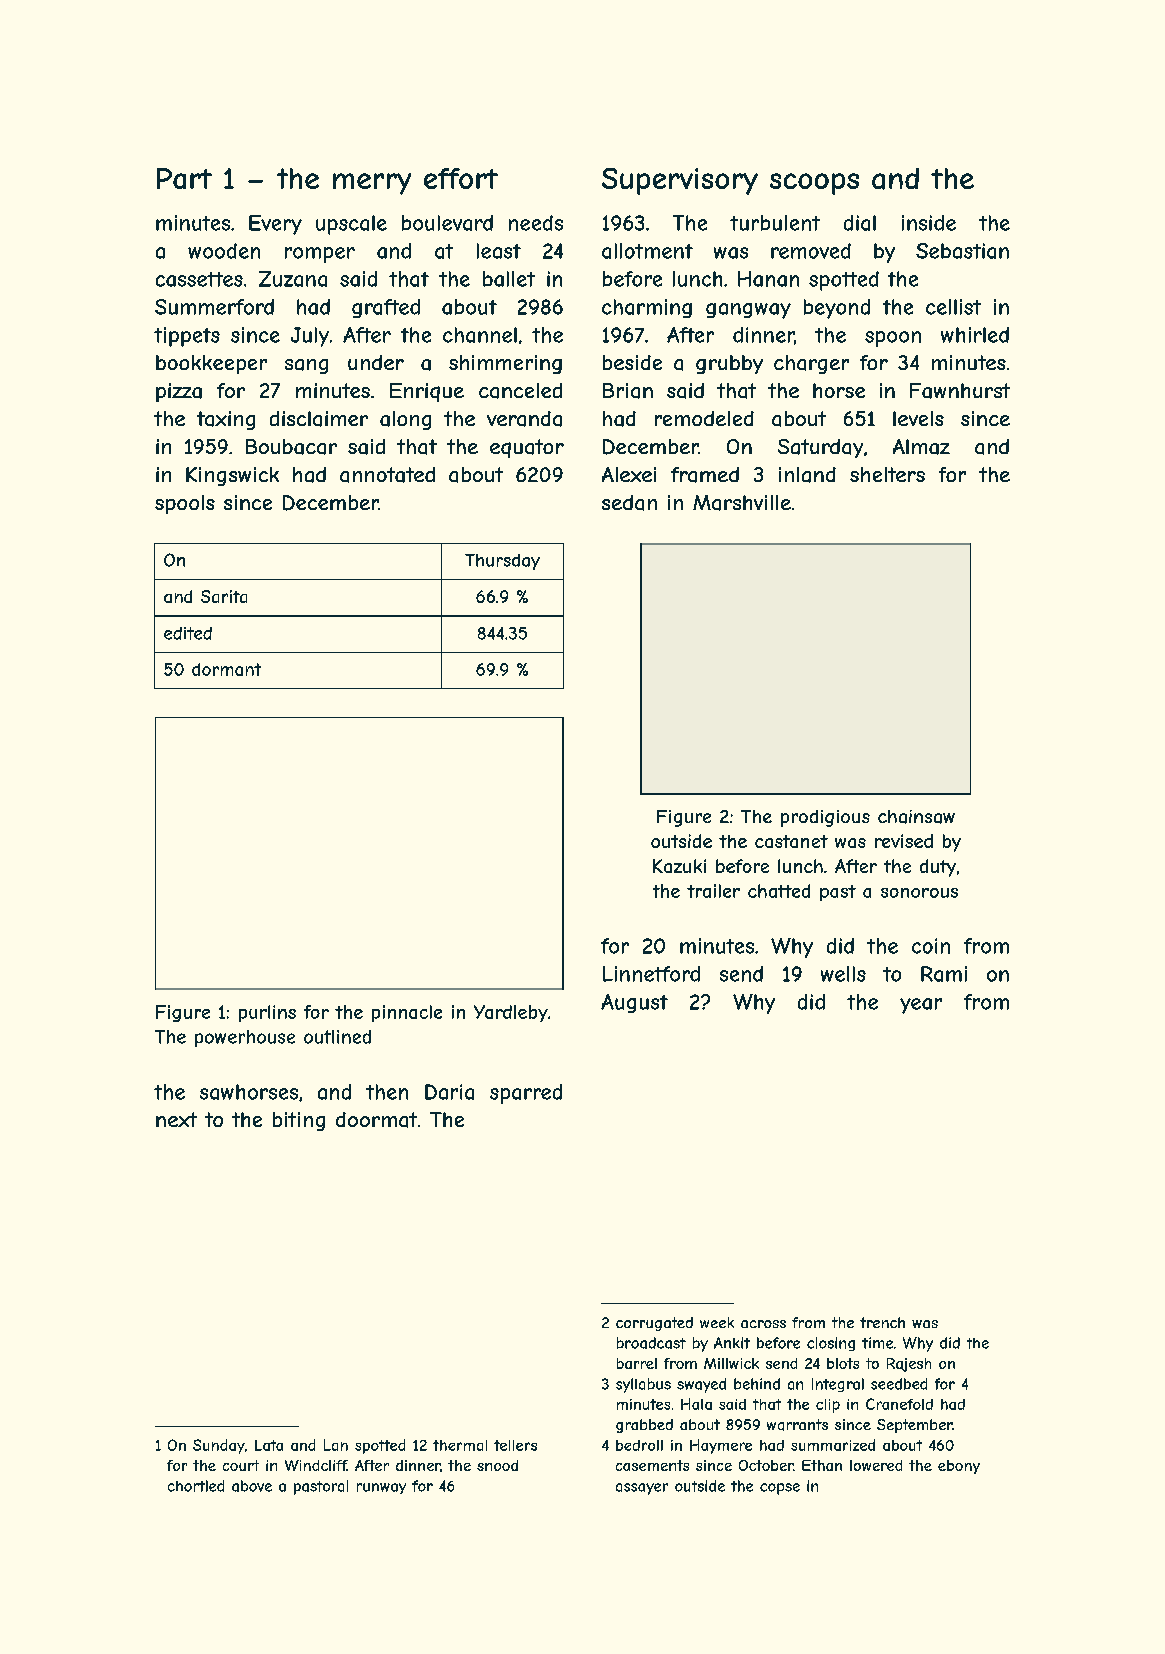 The image size is (1165, 1654). I want to click on scoops, so click(814, 184).
